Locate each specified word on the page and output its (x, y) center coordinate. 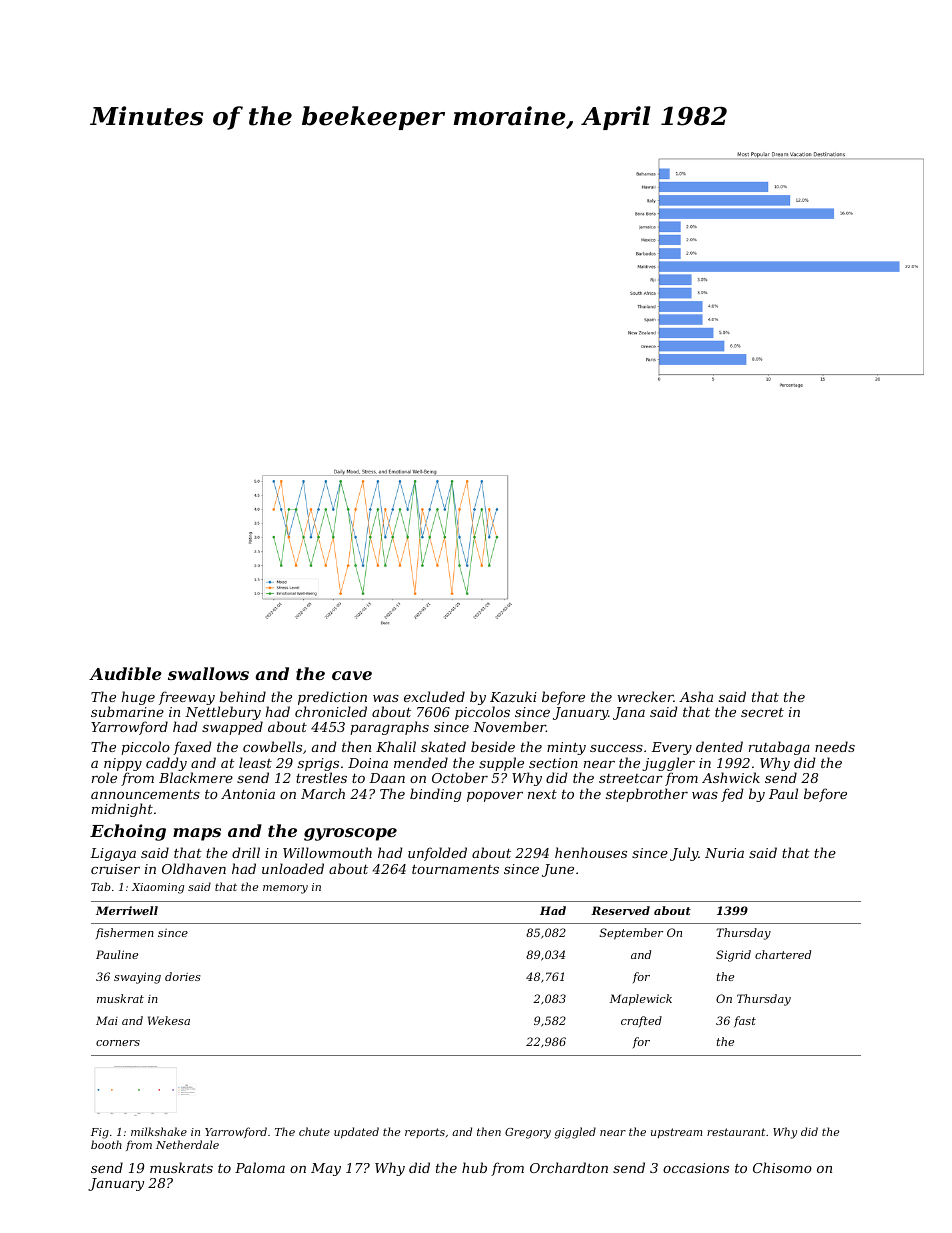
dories (183, 976)
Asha (696, 696)
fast (745, 1021)
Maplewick (641, 1000)
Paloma (260, 1167)
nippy (123, 764)
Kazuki (513, 697)
